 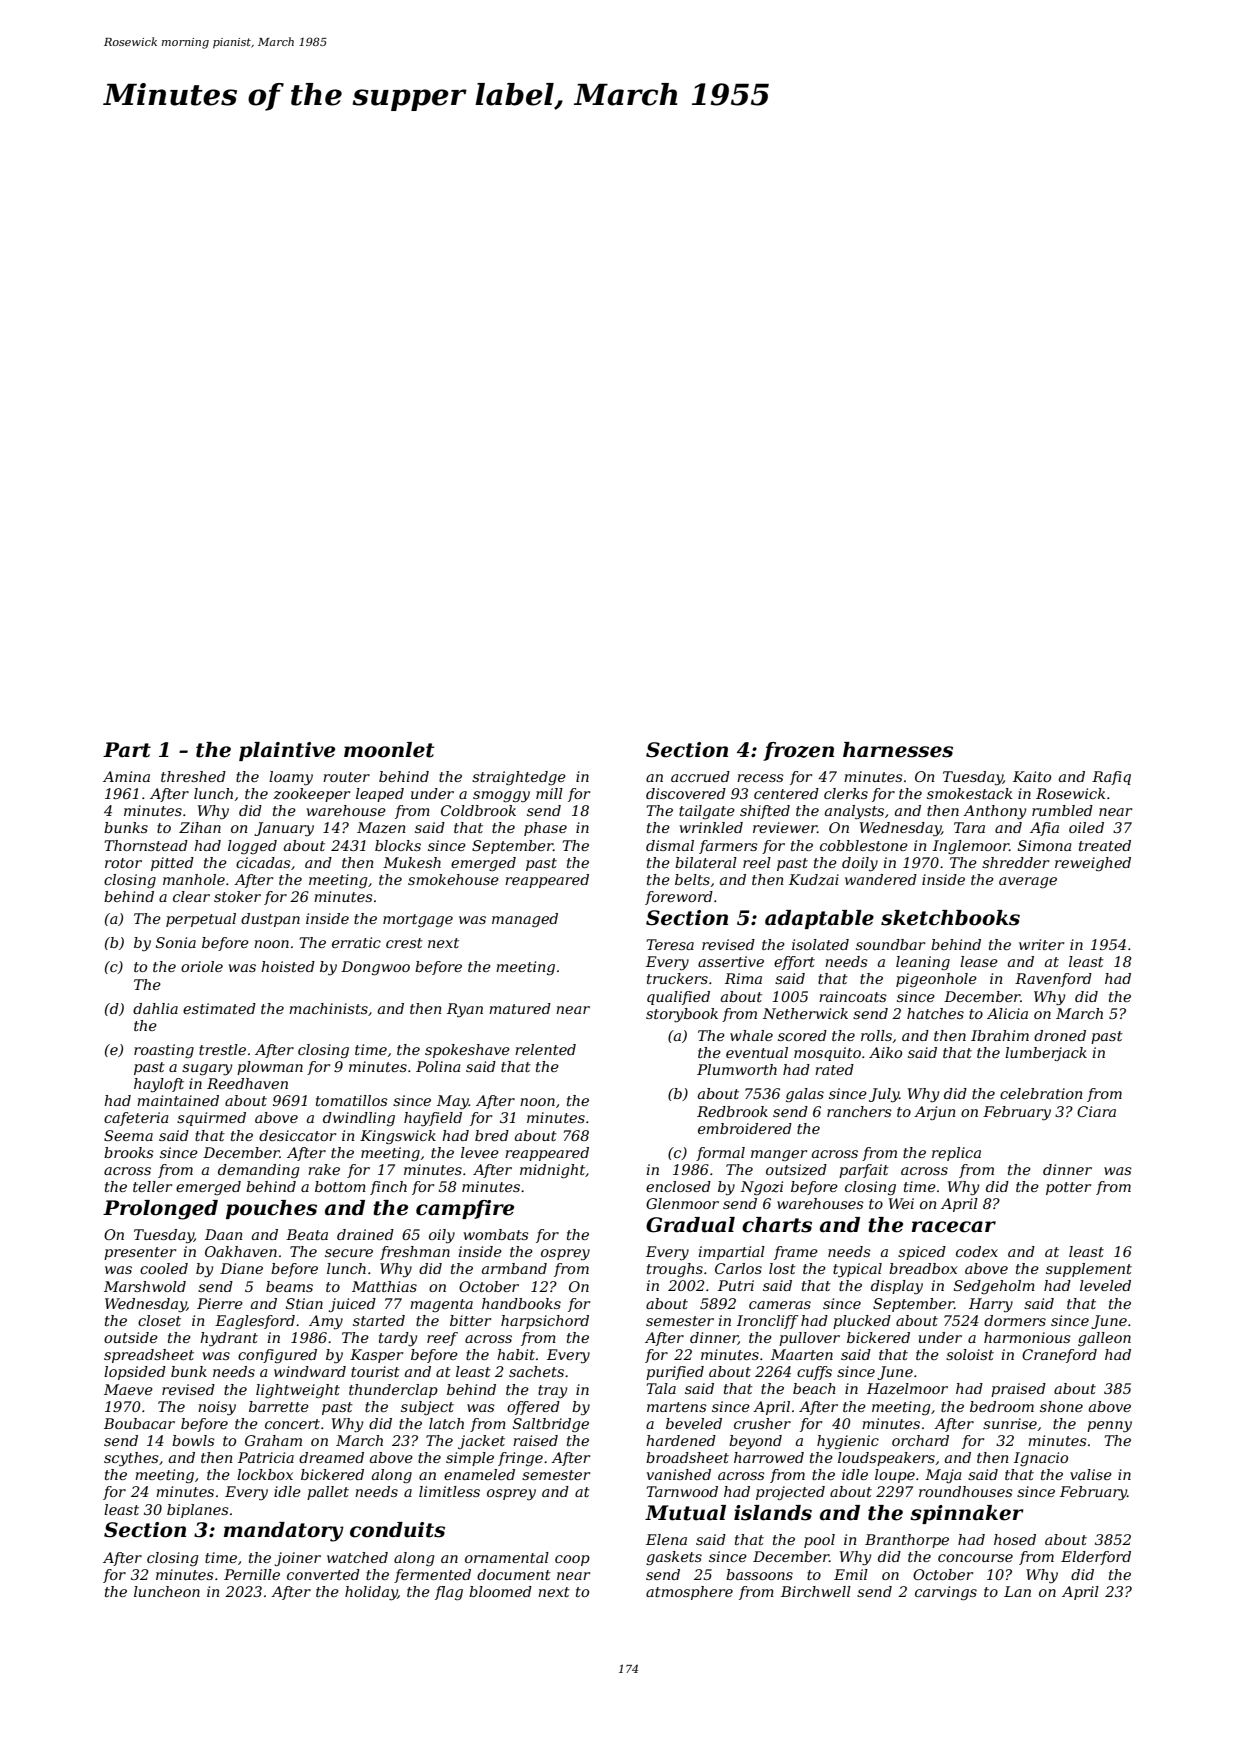 I want to click on harnesses, so click(x=898, y=750).
